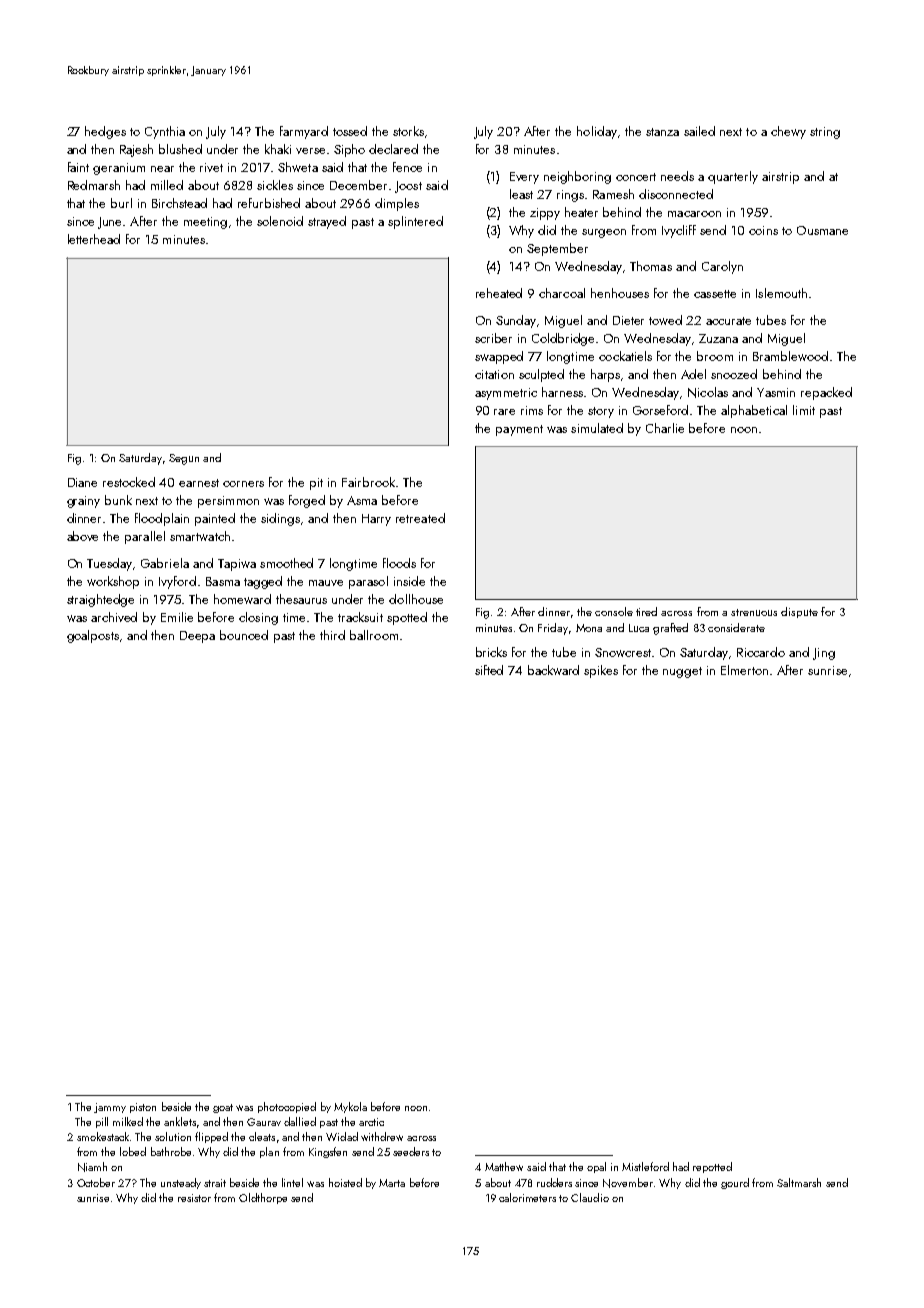 This screenshot has width=924, height=1308. What do you see at coordinates (825, 133) in the screenshot?
I see `string` at bounding box center [825, 133].
